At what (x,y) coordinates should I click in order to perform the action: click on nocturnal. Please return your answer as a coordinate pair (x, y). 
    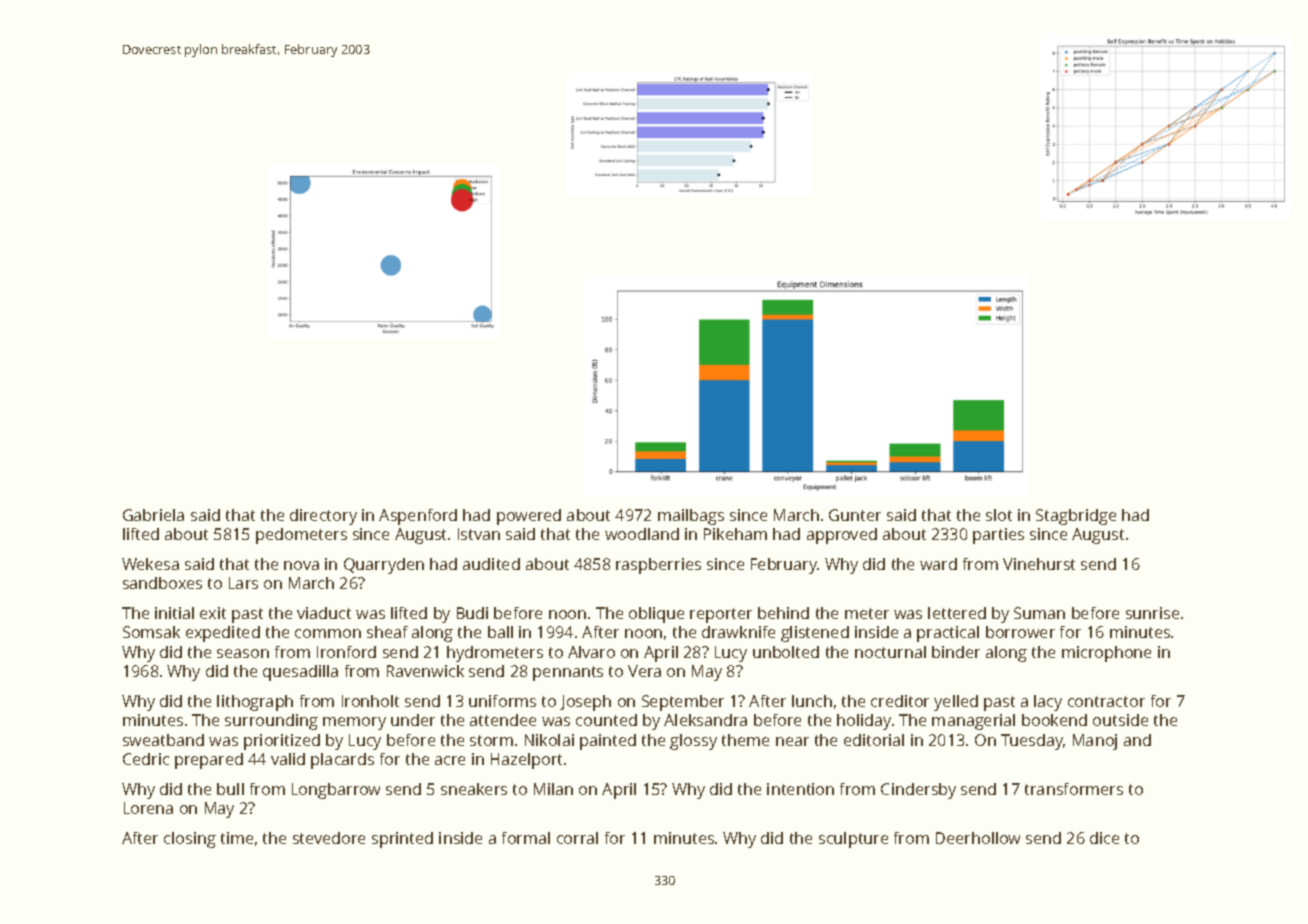
    Looking at the image, I should click on (890, 652).
